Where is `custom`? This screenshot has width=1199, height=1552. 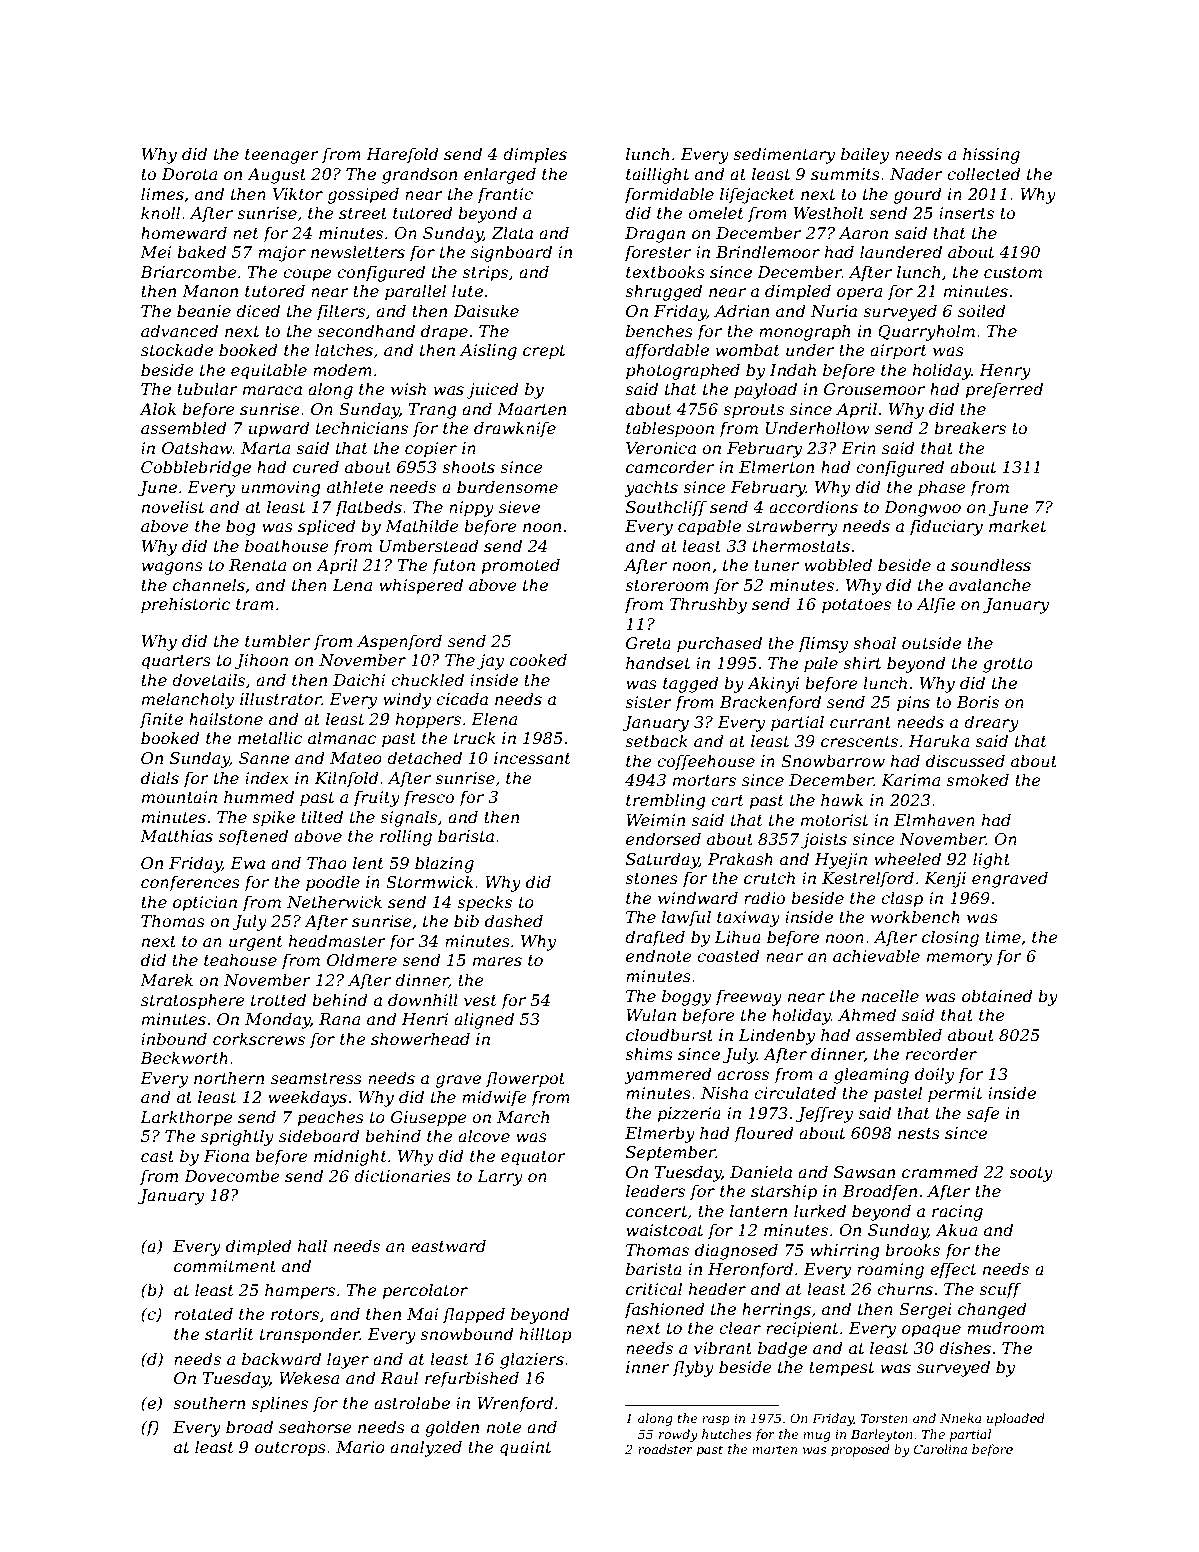 custom is located at coordinates (1013, 272).
